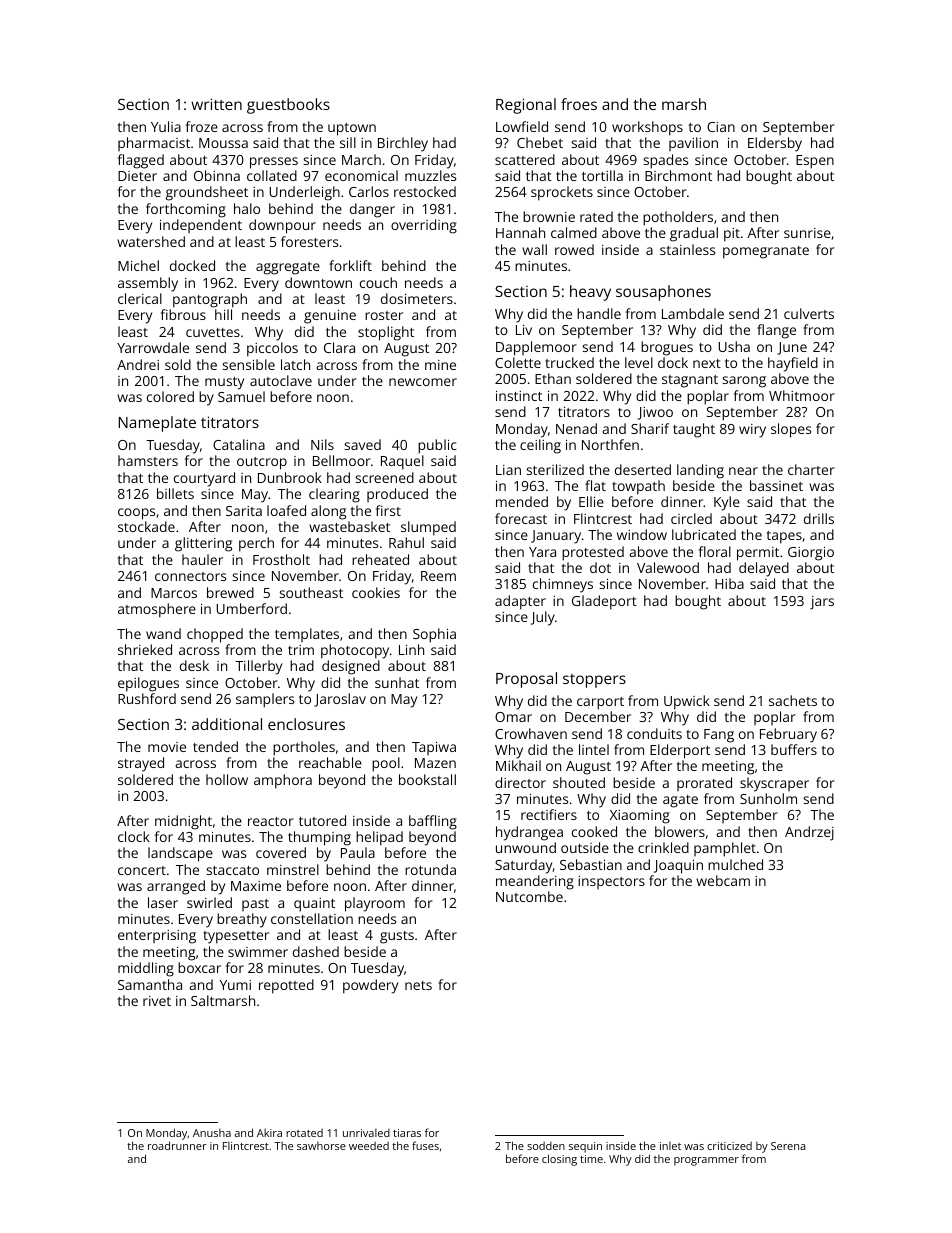 This document has width=952, height=1233. I want to click on watershed, so click(151, 241).
